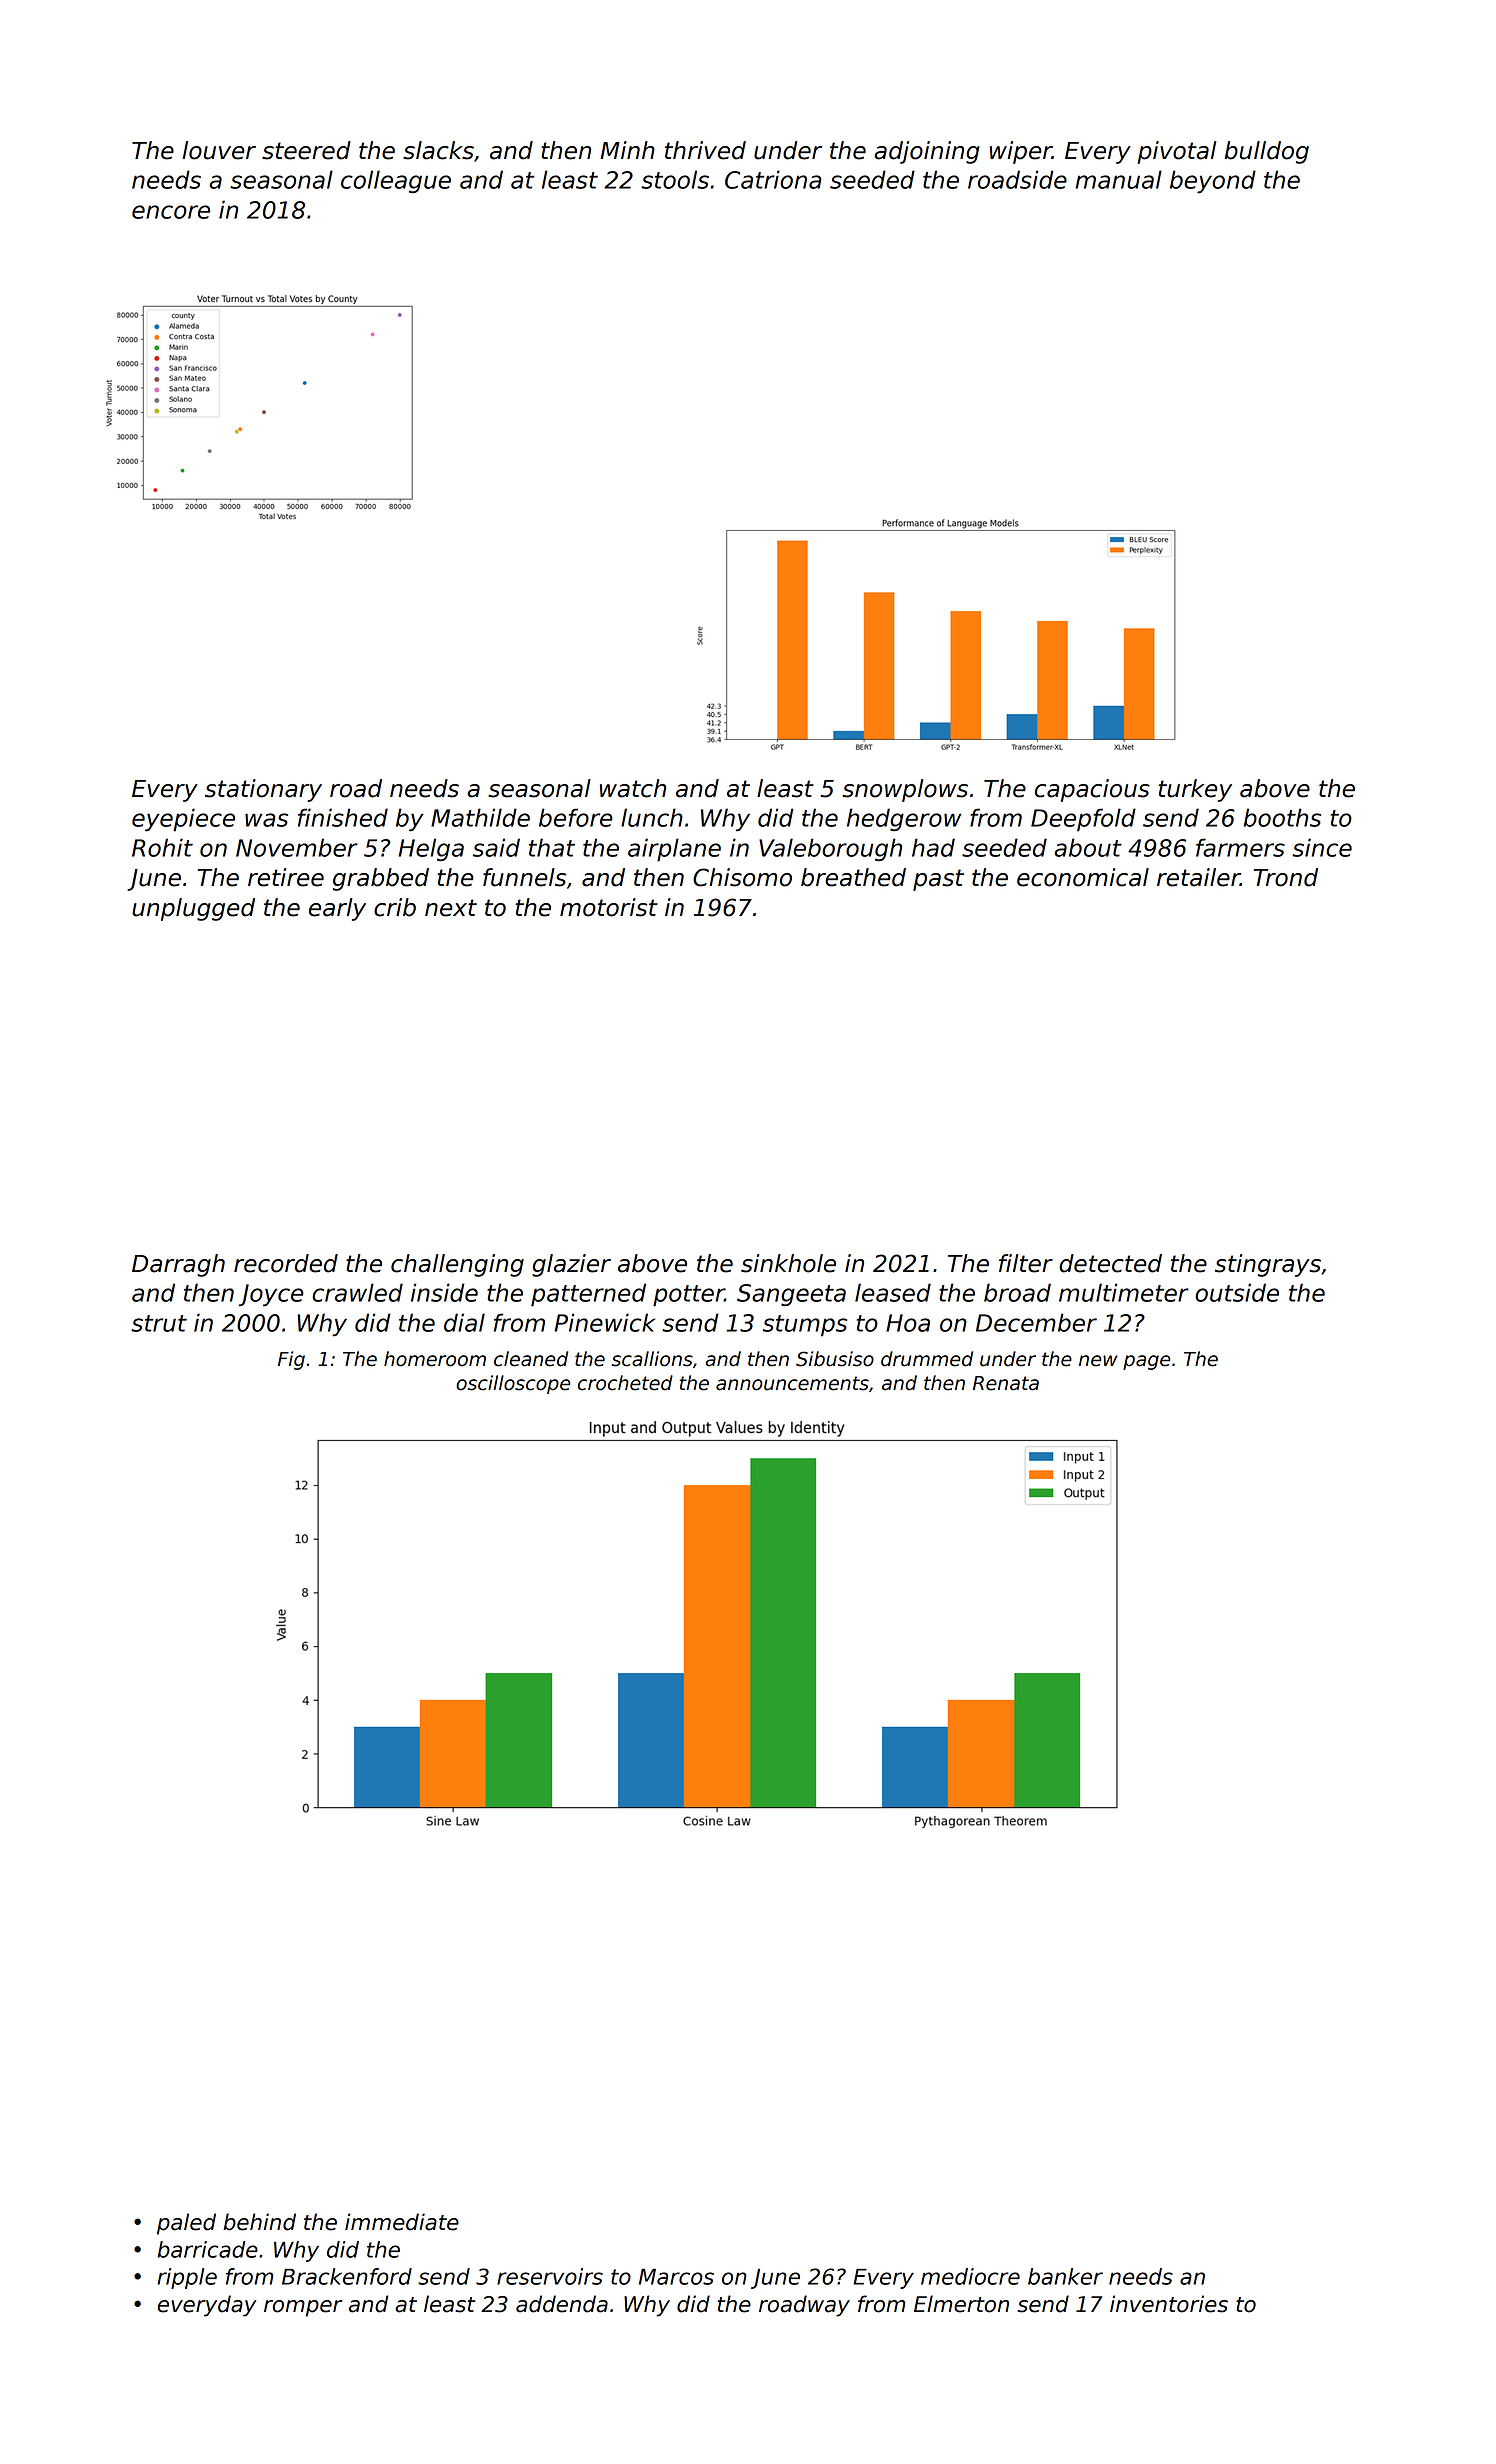  What do you see at coordinates (402, 2222) in the image?
I see `immediate` at bounding box center [402, 2222].
